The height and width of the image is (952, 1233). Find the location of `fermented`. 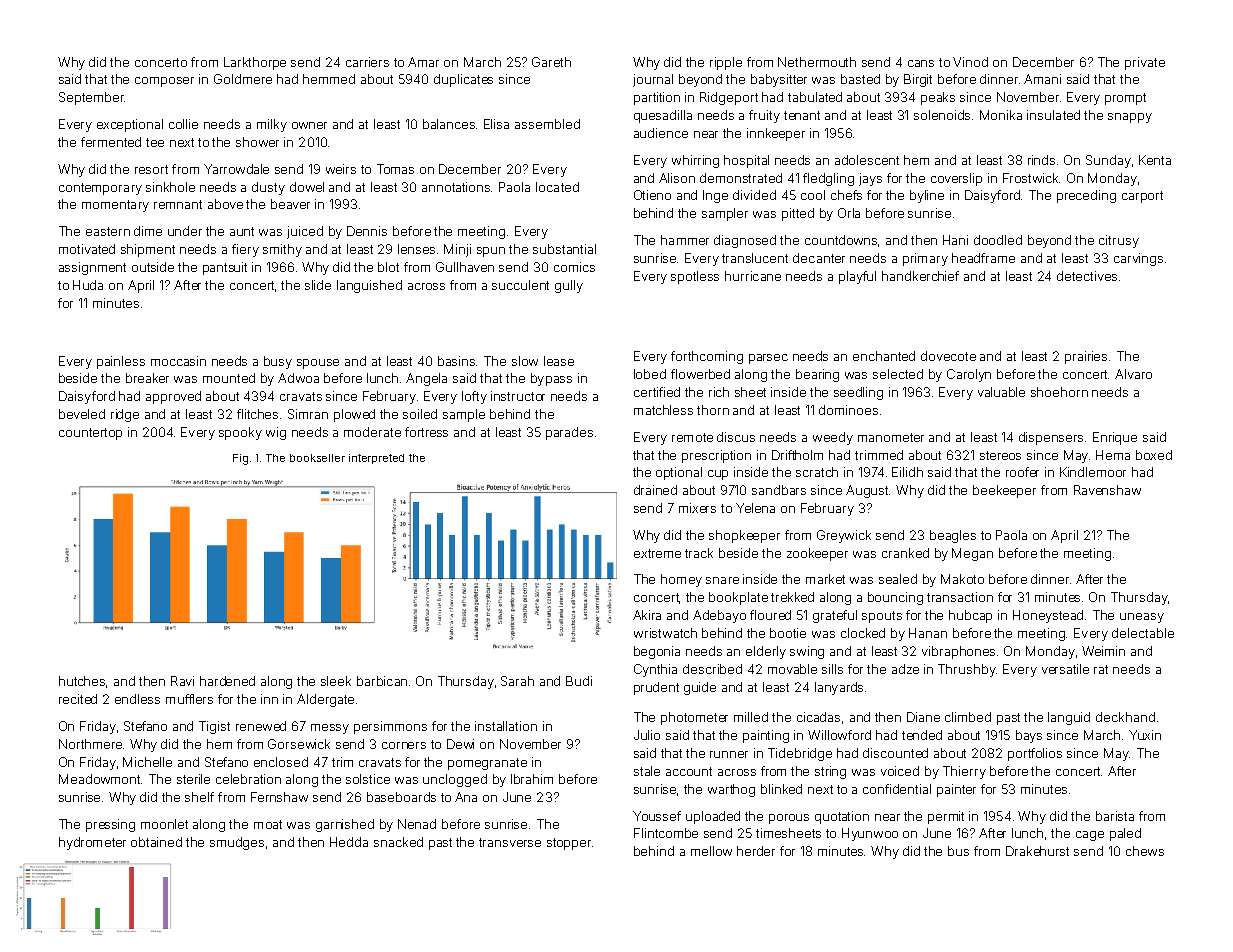

fermented is located at coordinates (111, 142).
